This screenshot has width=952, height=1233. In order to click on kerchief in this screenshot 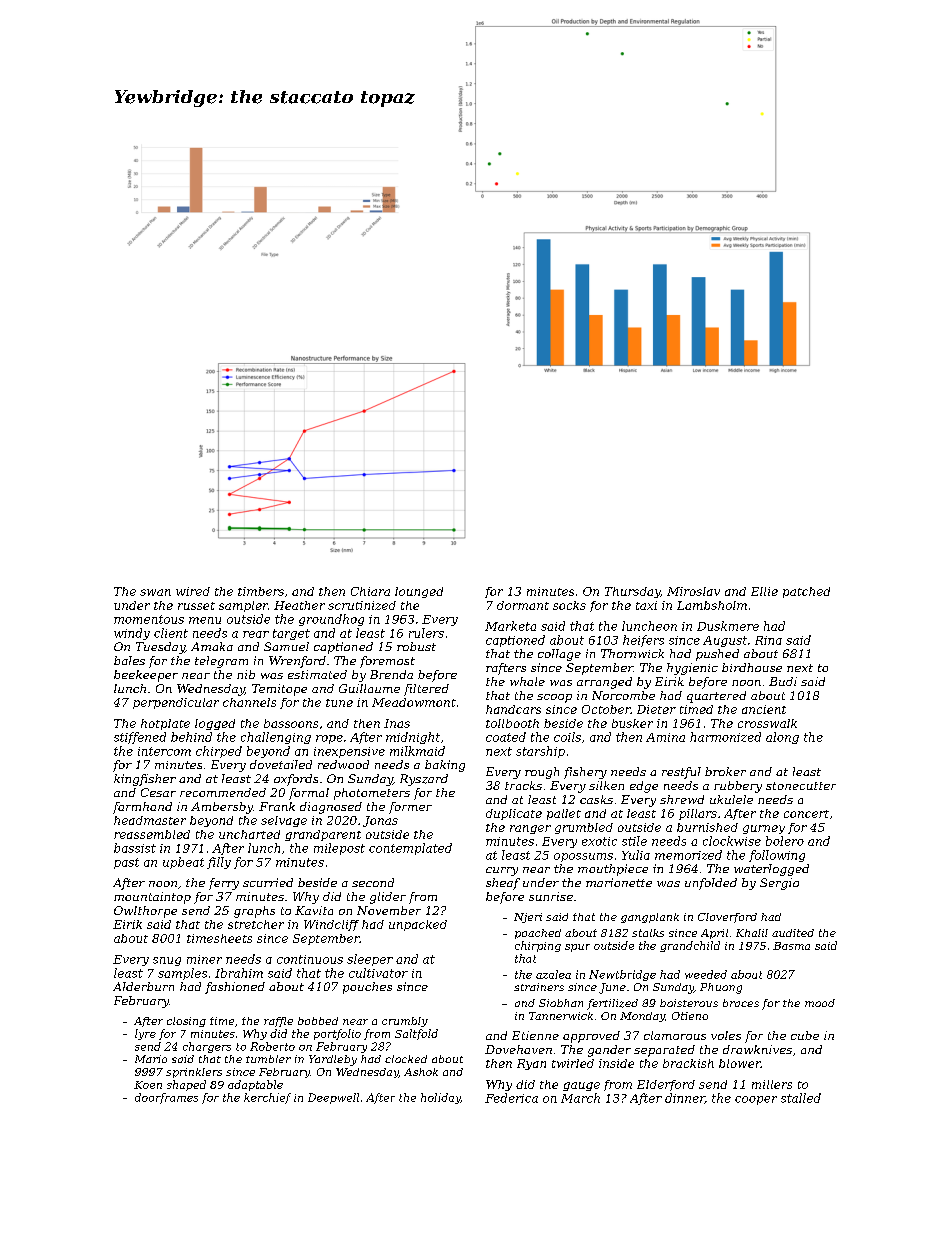, I will do `click(267, 1098)`.
